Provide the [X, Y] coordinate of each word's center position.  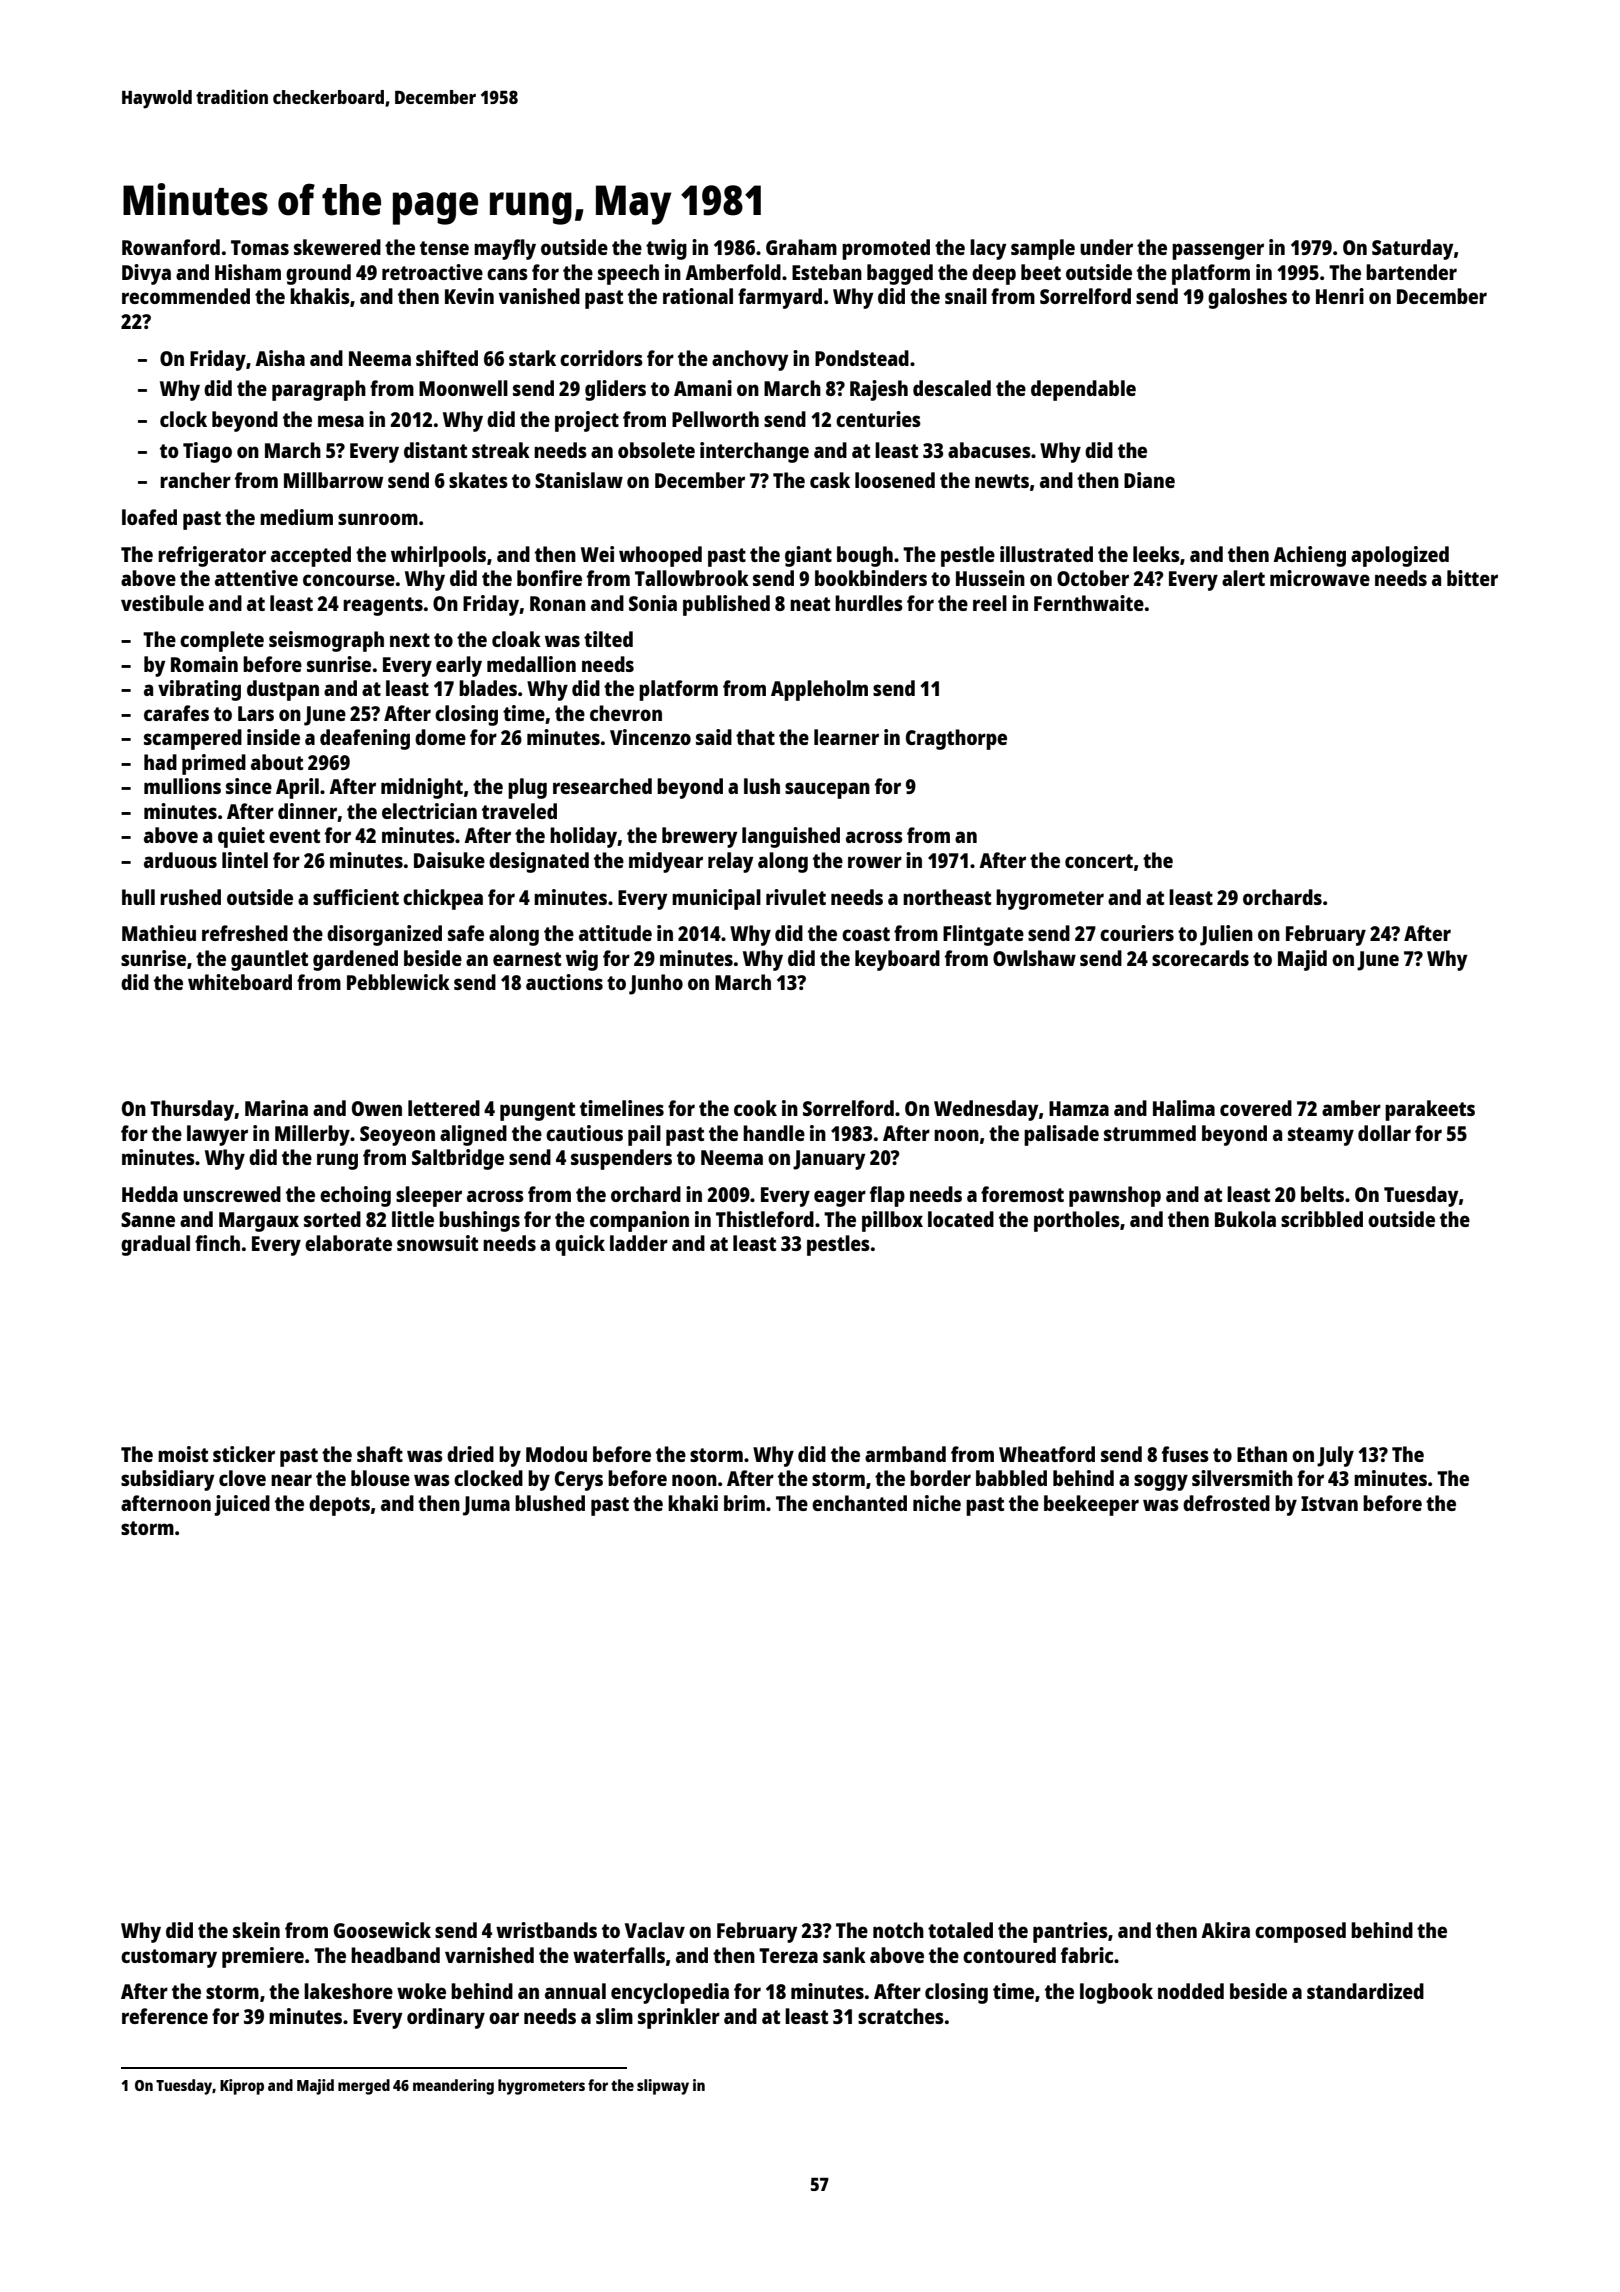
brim [744, 1503]
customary [169, 1958]
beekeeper [1091, 1505]
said [714, 737]
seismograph [326, 641]
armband [905, 1454]
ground [318, 274]
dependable [1083, 390]
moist [183, 1454]
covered [1256, 1108]
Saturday [1413, 249]
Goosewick [382, 1930]
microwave [1320, 578]
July [1335, 1456]
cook [755, 1108]
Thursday [192, 1110]
